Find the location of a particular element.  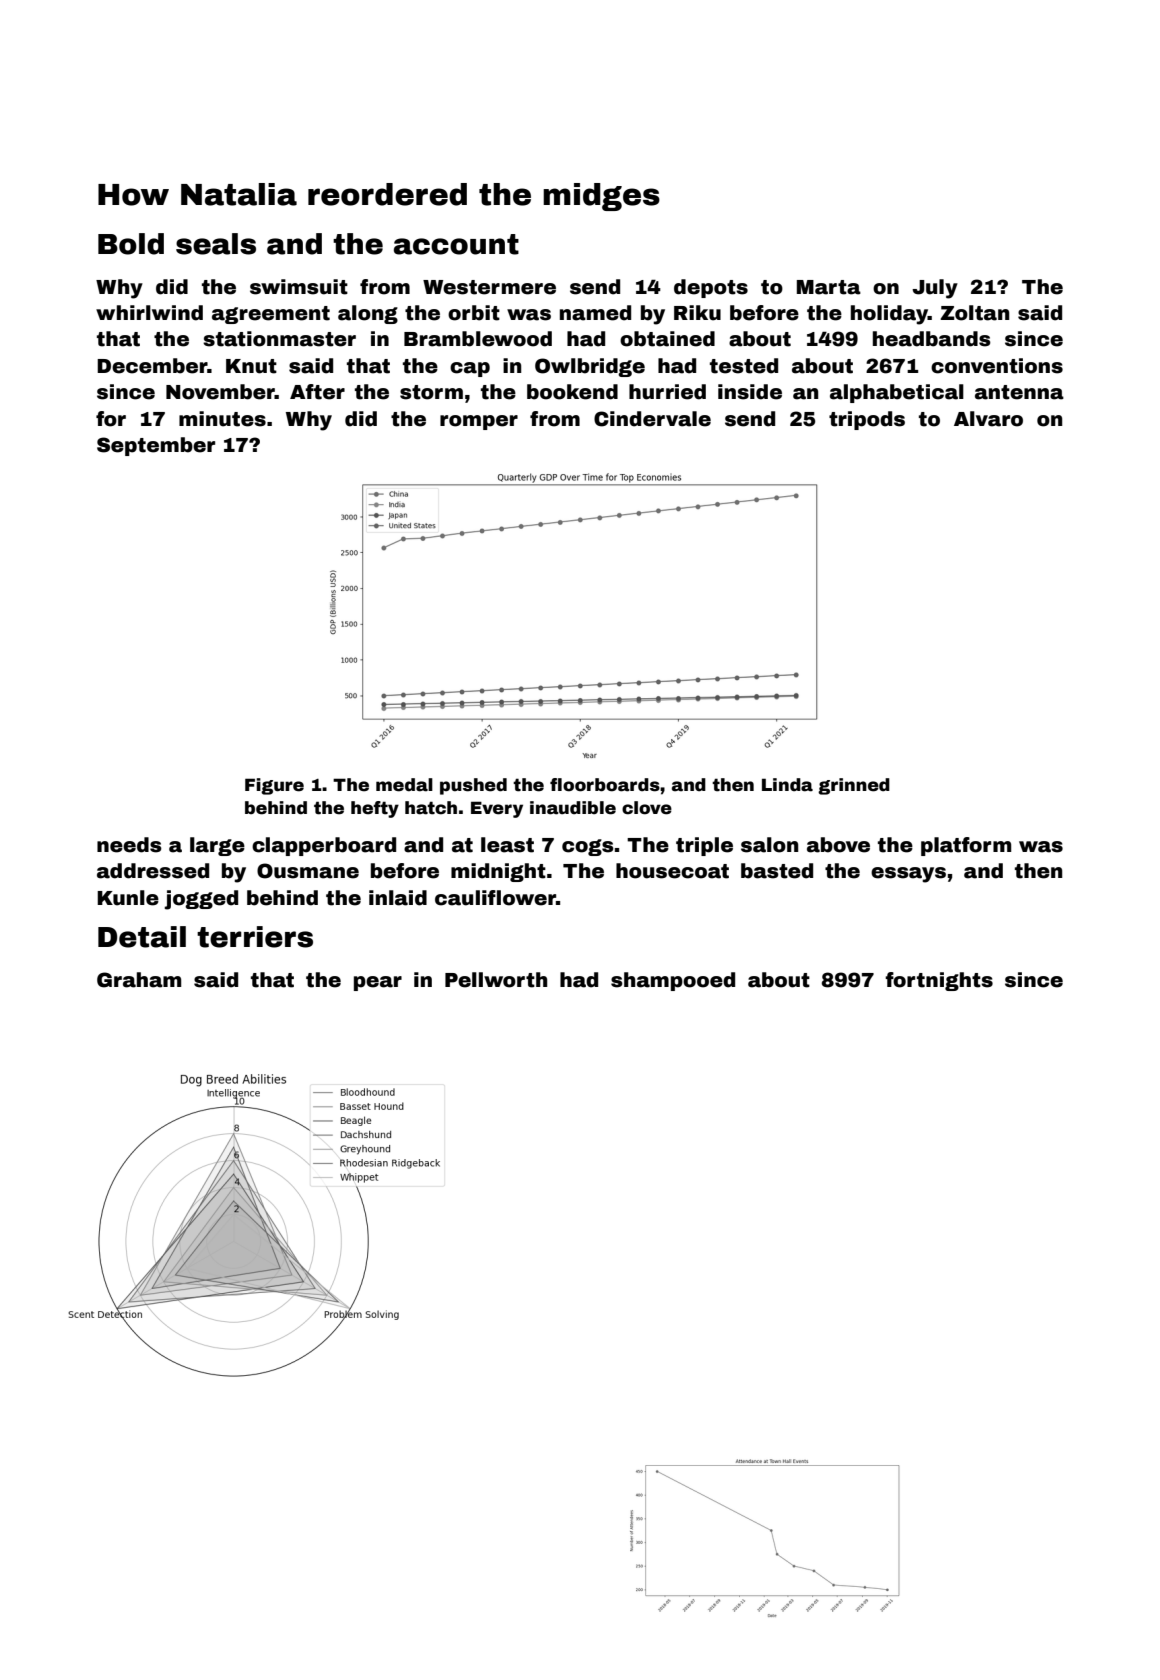

clove is located at coordinates (647, 808).
